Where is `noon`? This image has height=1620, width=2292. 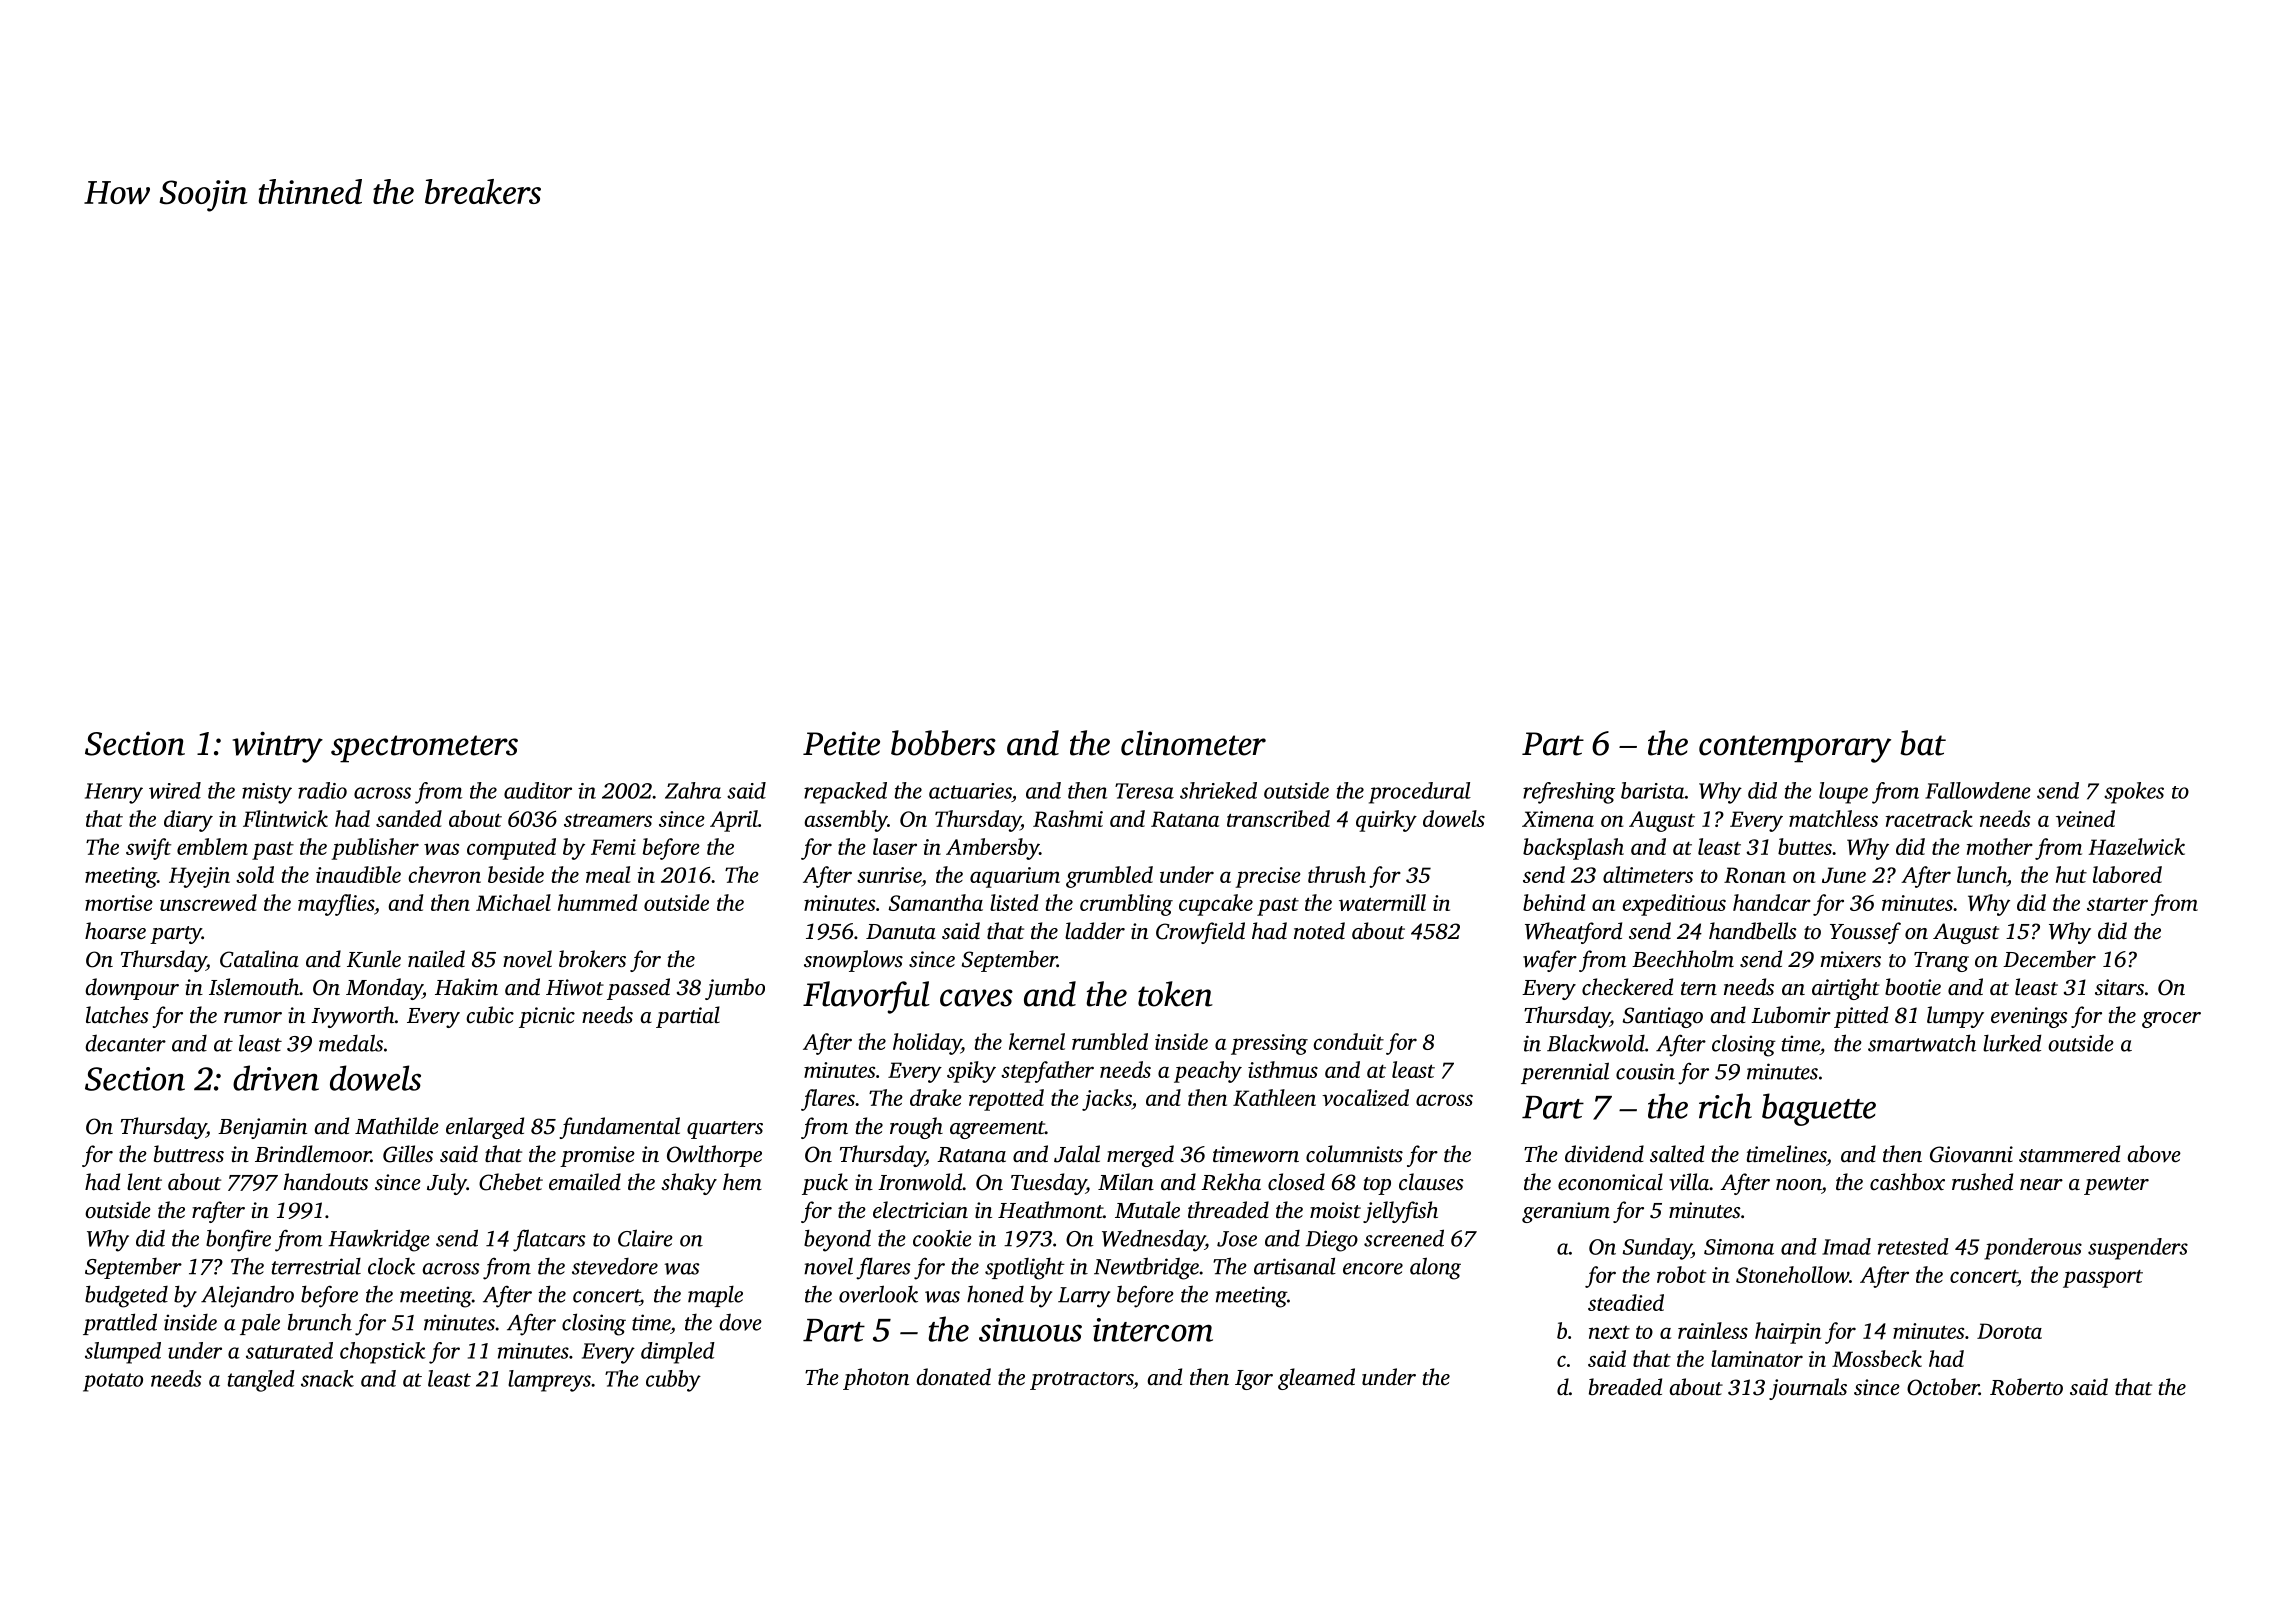
noon is located at coordinates (1799, 1185).
